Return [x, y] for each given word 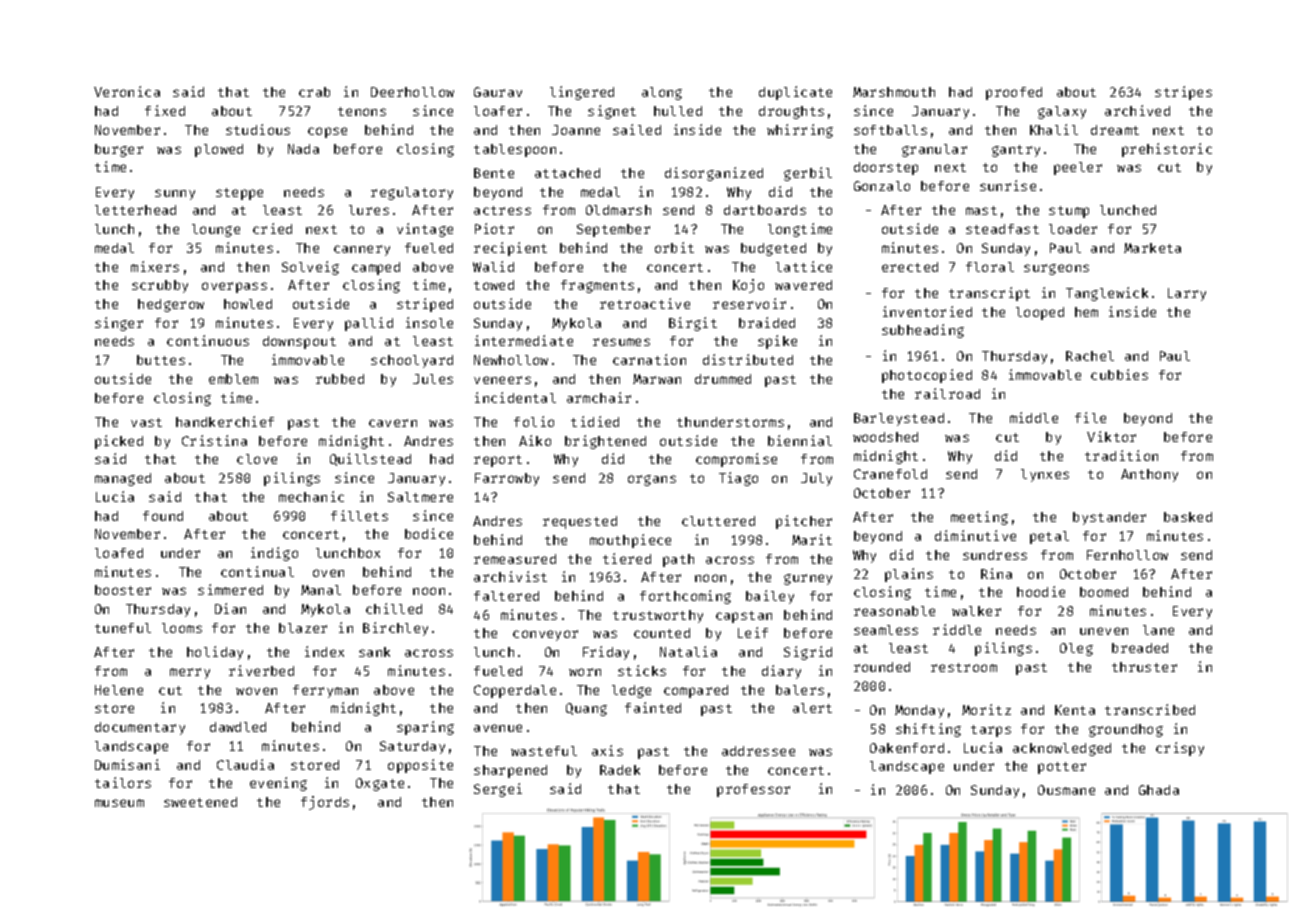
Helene [119, 690]
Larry [1187, 294]
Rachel [1090, 356]
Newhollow [511, 360]
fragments [597, 286]
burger [119, 150]
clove [257, 459]
